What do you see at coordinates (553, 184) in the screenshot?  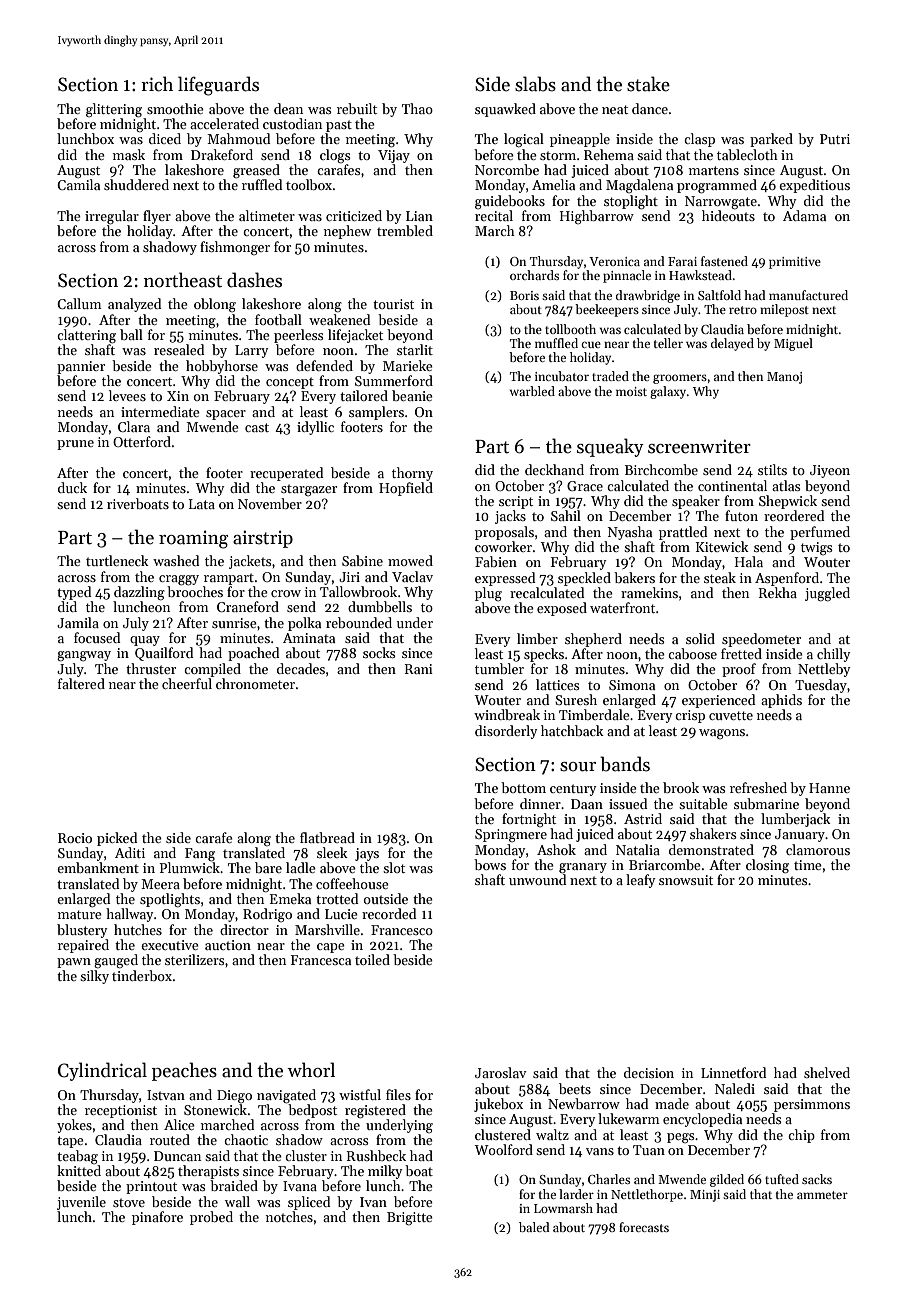 I see `Amelia` at bounding box center [553, 184].
